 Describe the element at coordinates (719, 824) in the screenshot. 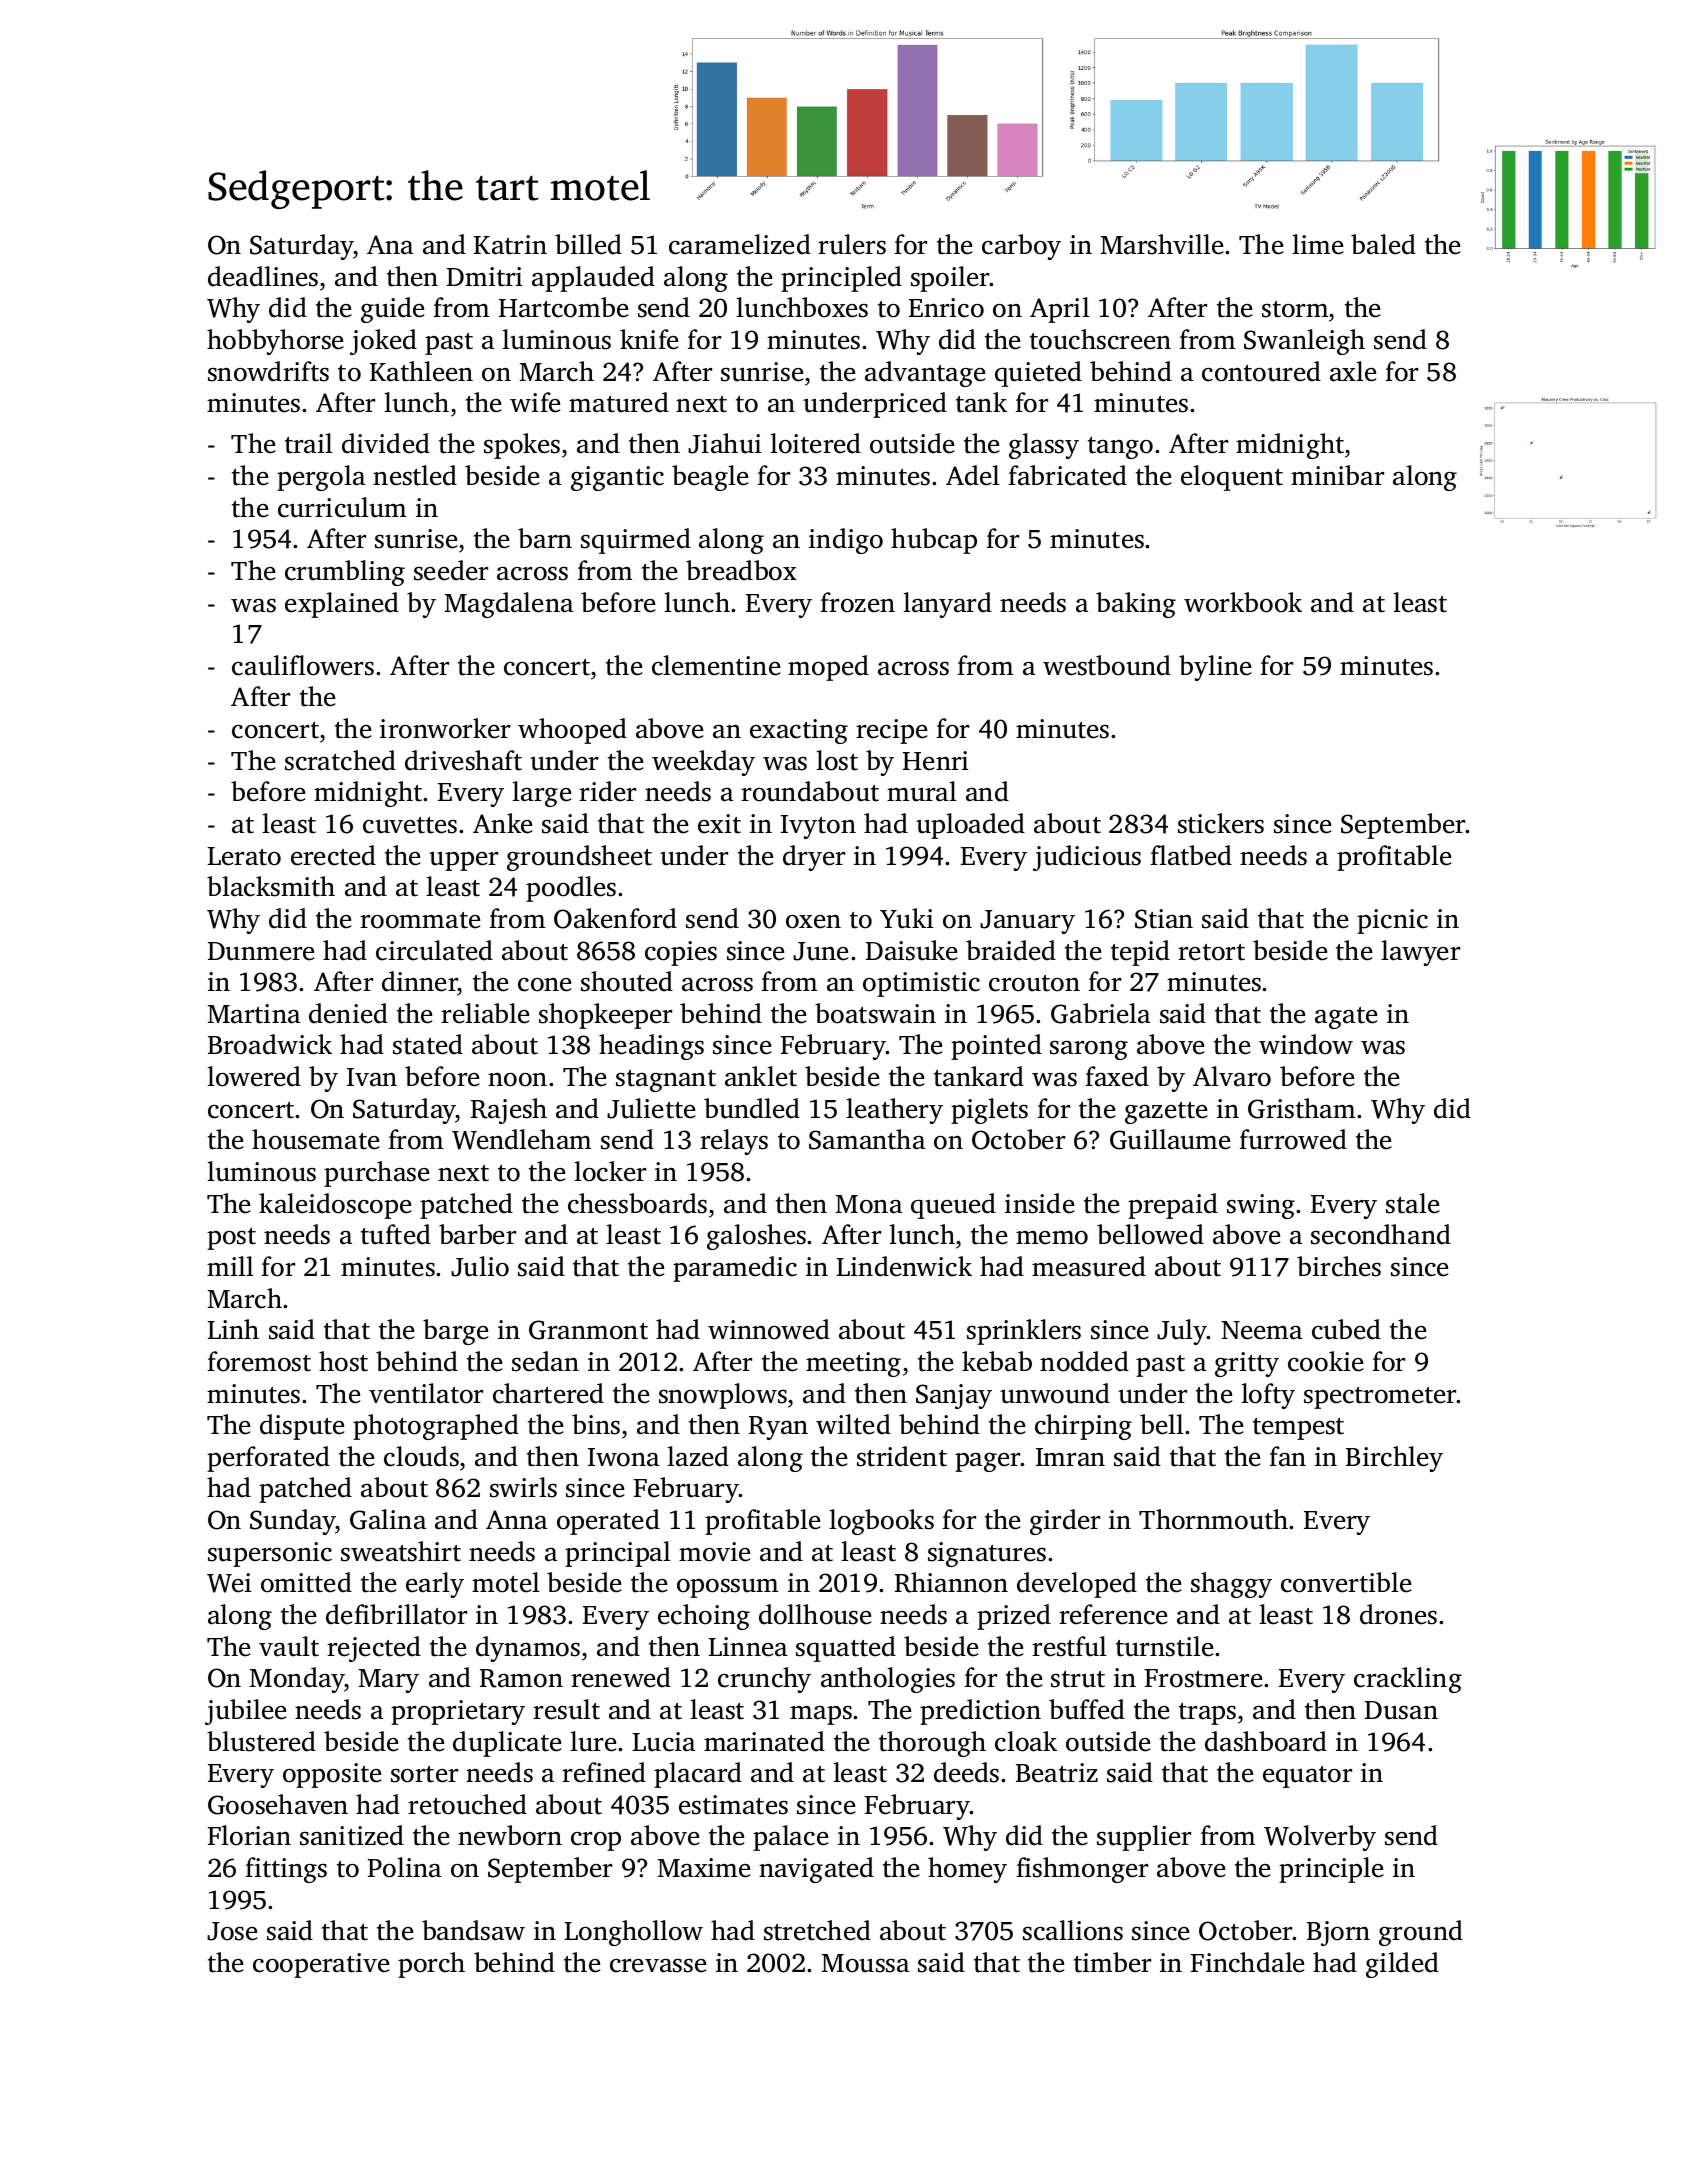

I see `exit` at that location.
